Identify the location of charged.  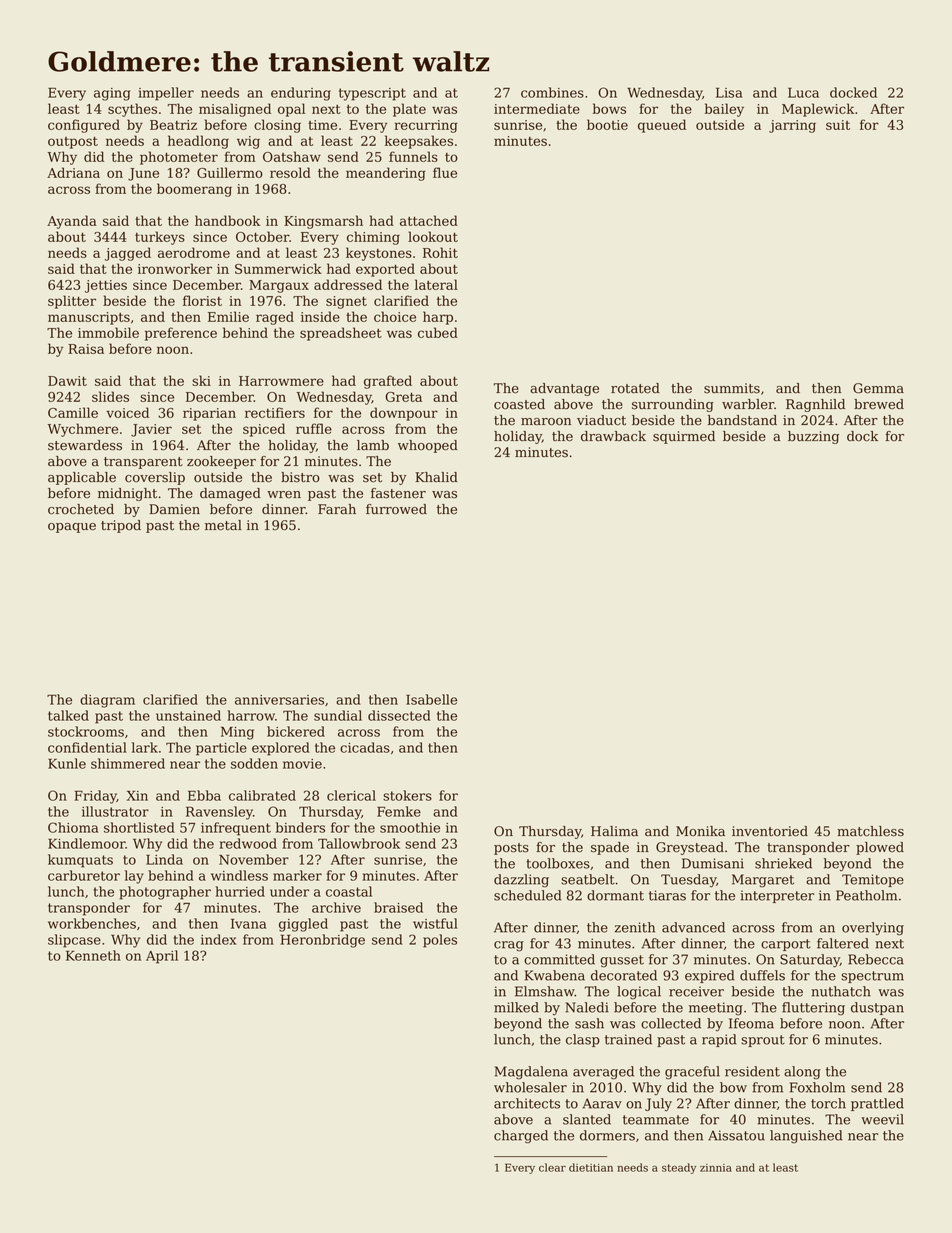
(521, 1137).
